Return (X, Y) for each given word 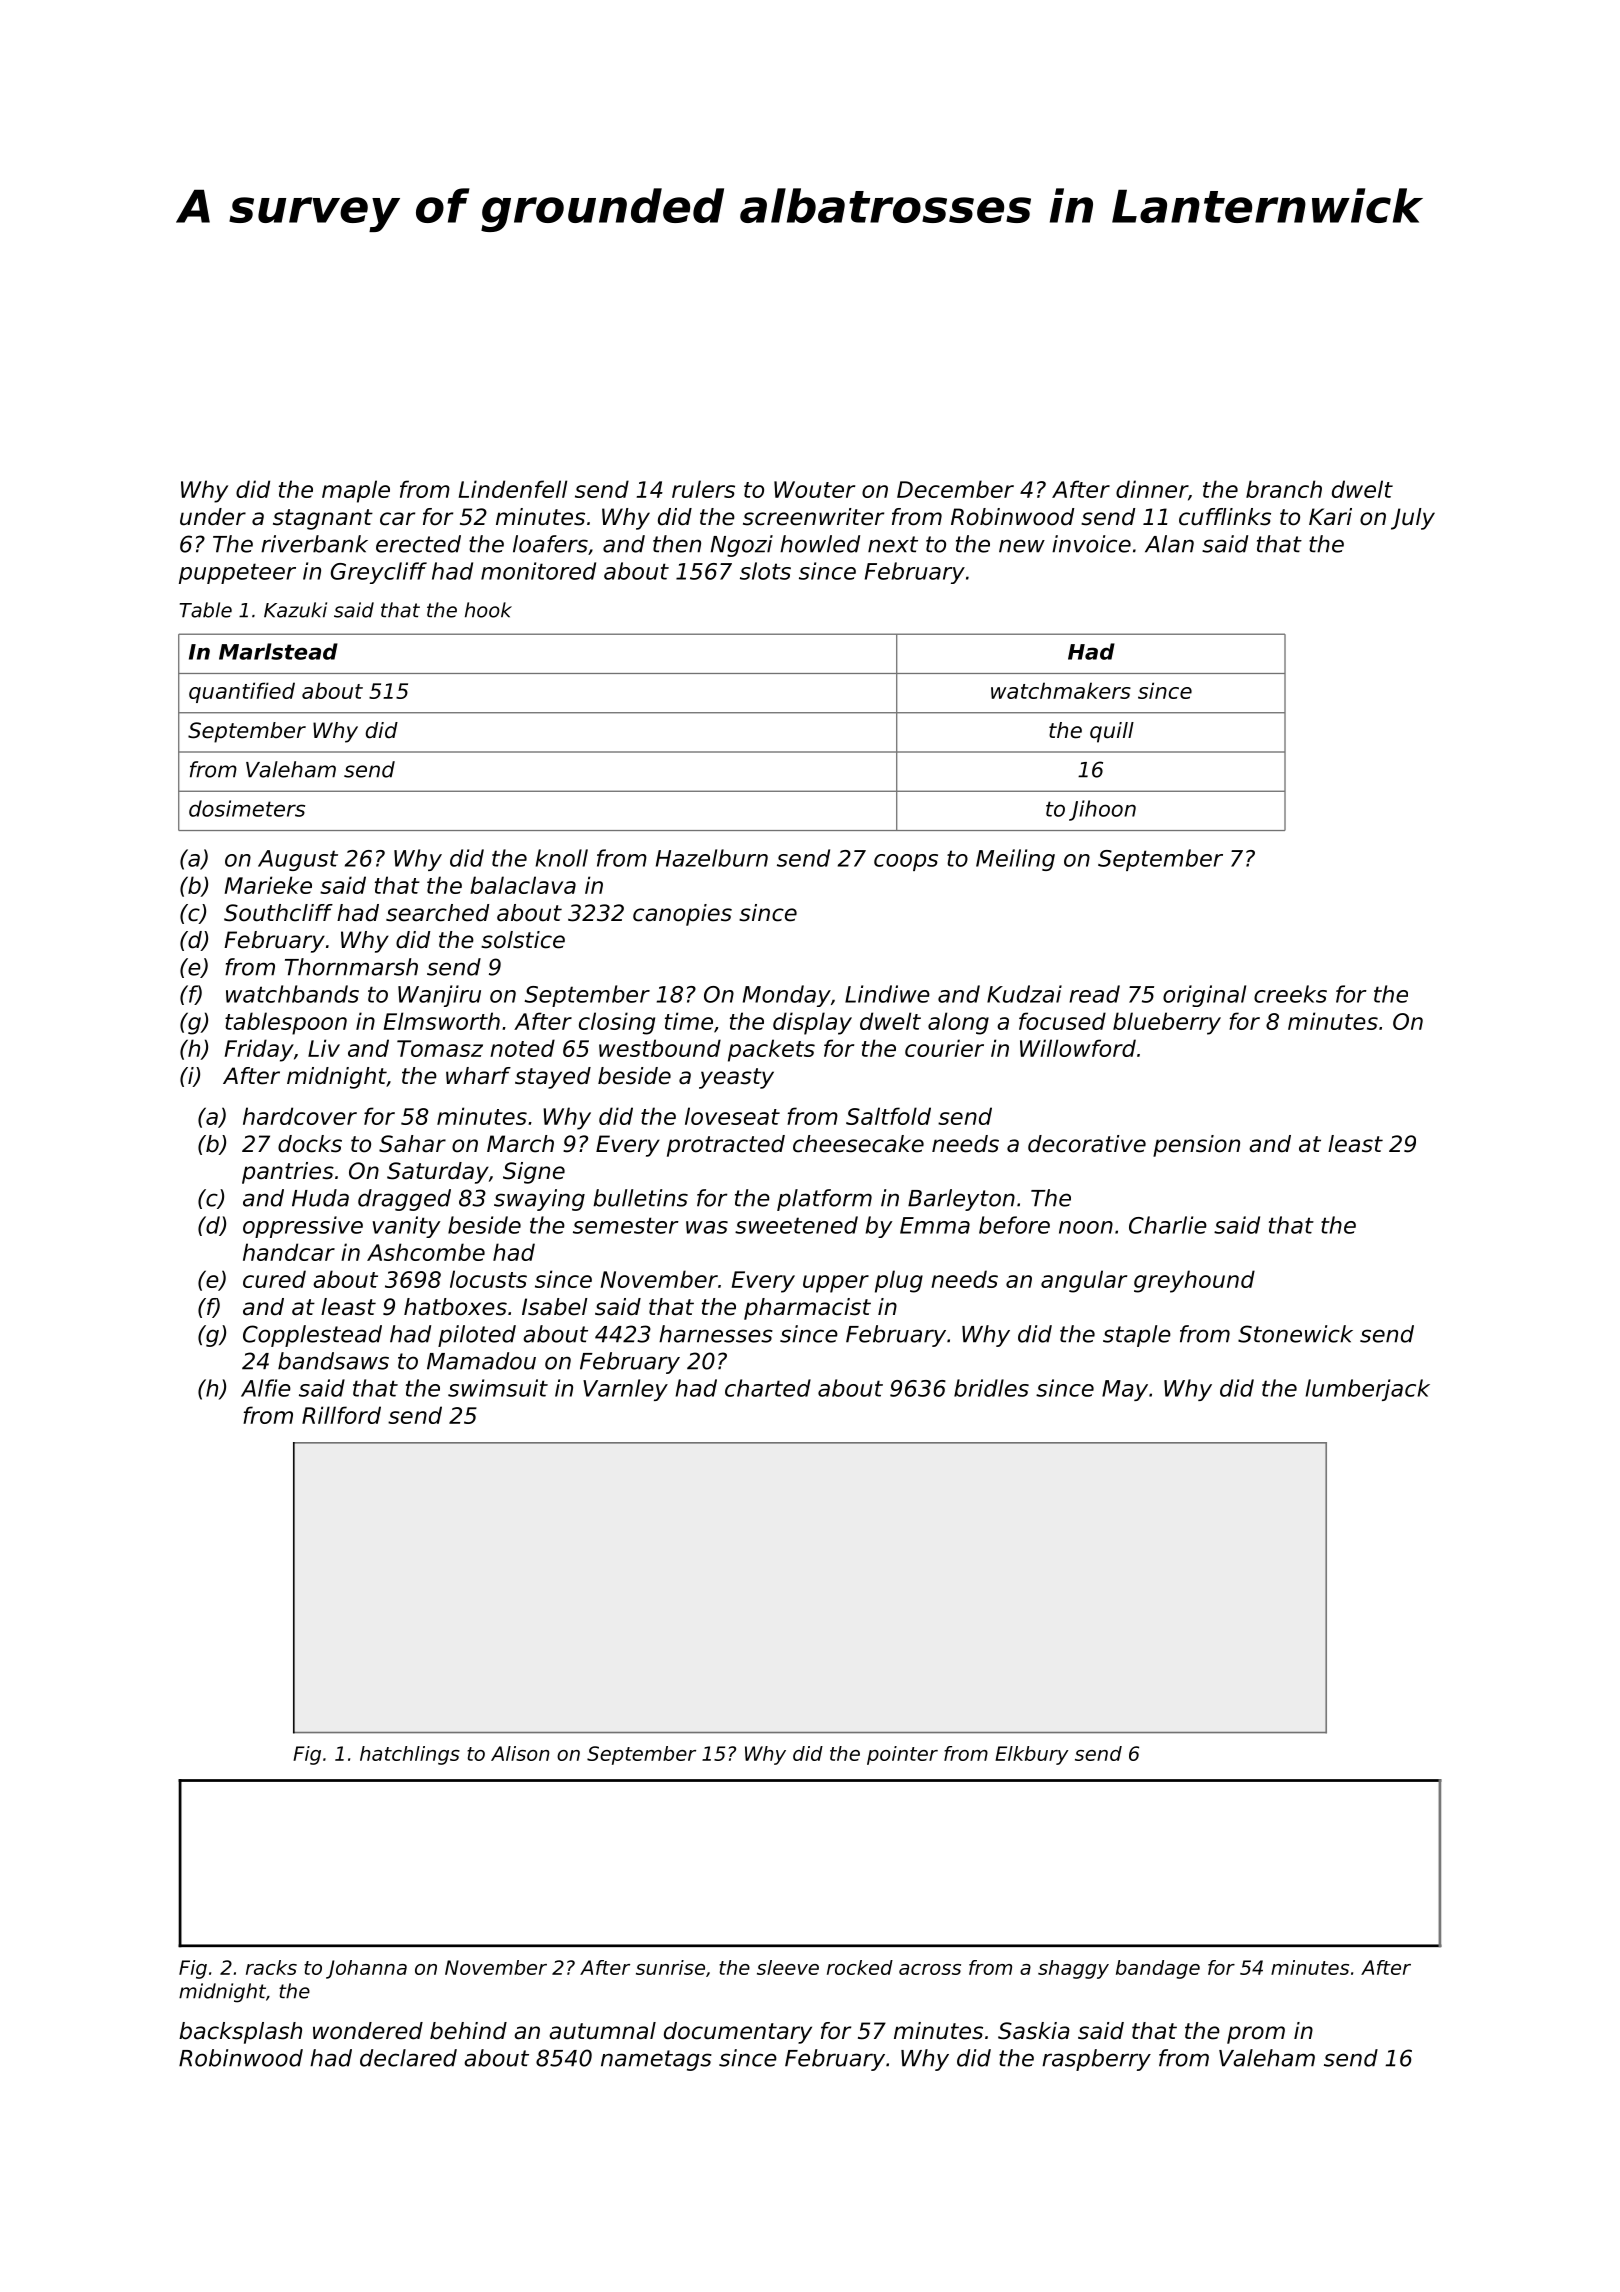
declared (408, 2058)
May (1125, 1390)
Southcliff (278, 913)
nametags (656, 2060)
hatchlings (410, 1755)
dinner (1152, 489)
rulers (703, 489)
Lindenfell (513, 489)
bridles (991, 1388)
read (1094, 994)
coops (906, 862)
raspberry (1096, 2060)
